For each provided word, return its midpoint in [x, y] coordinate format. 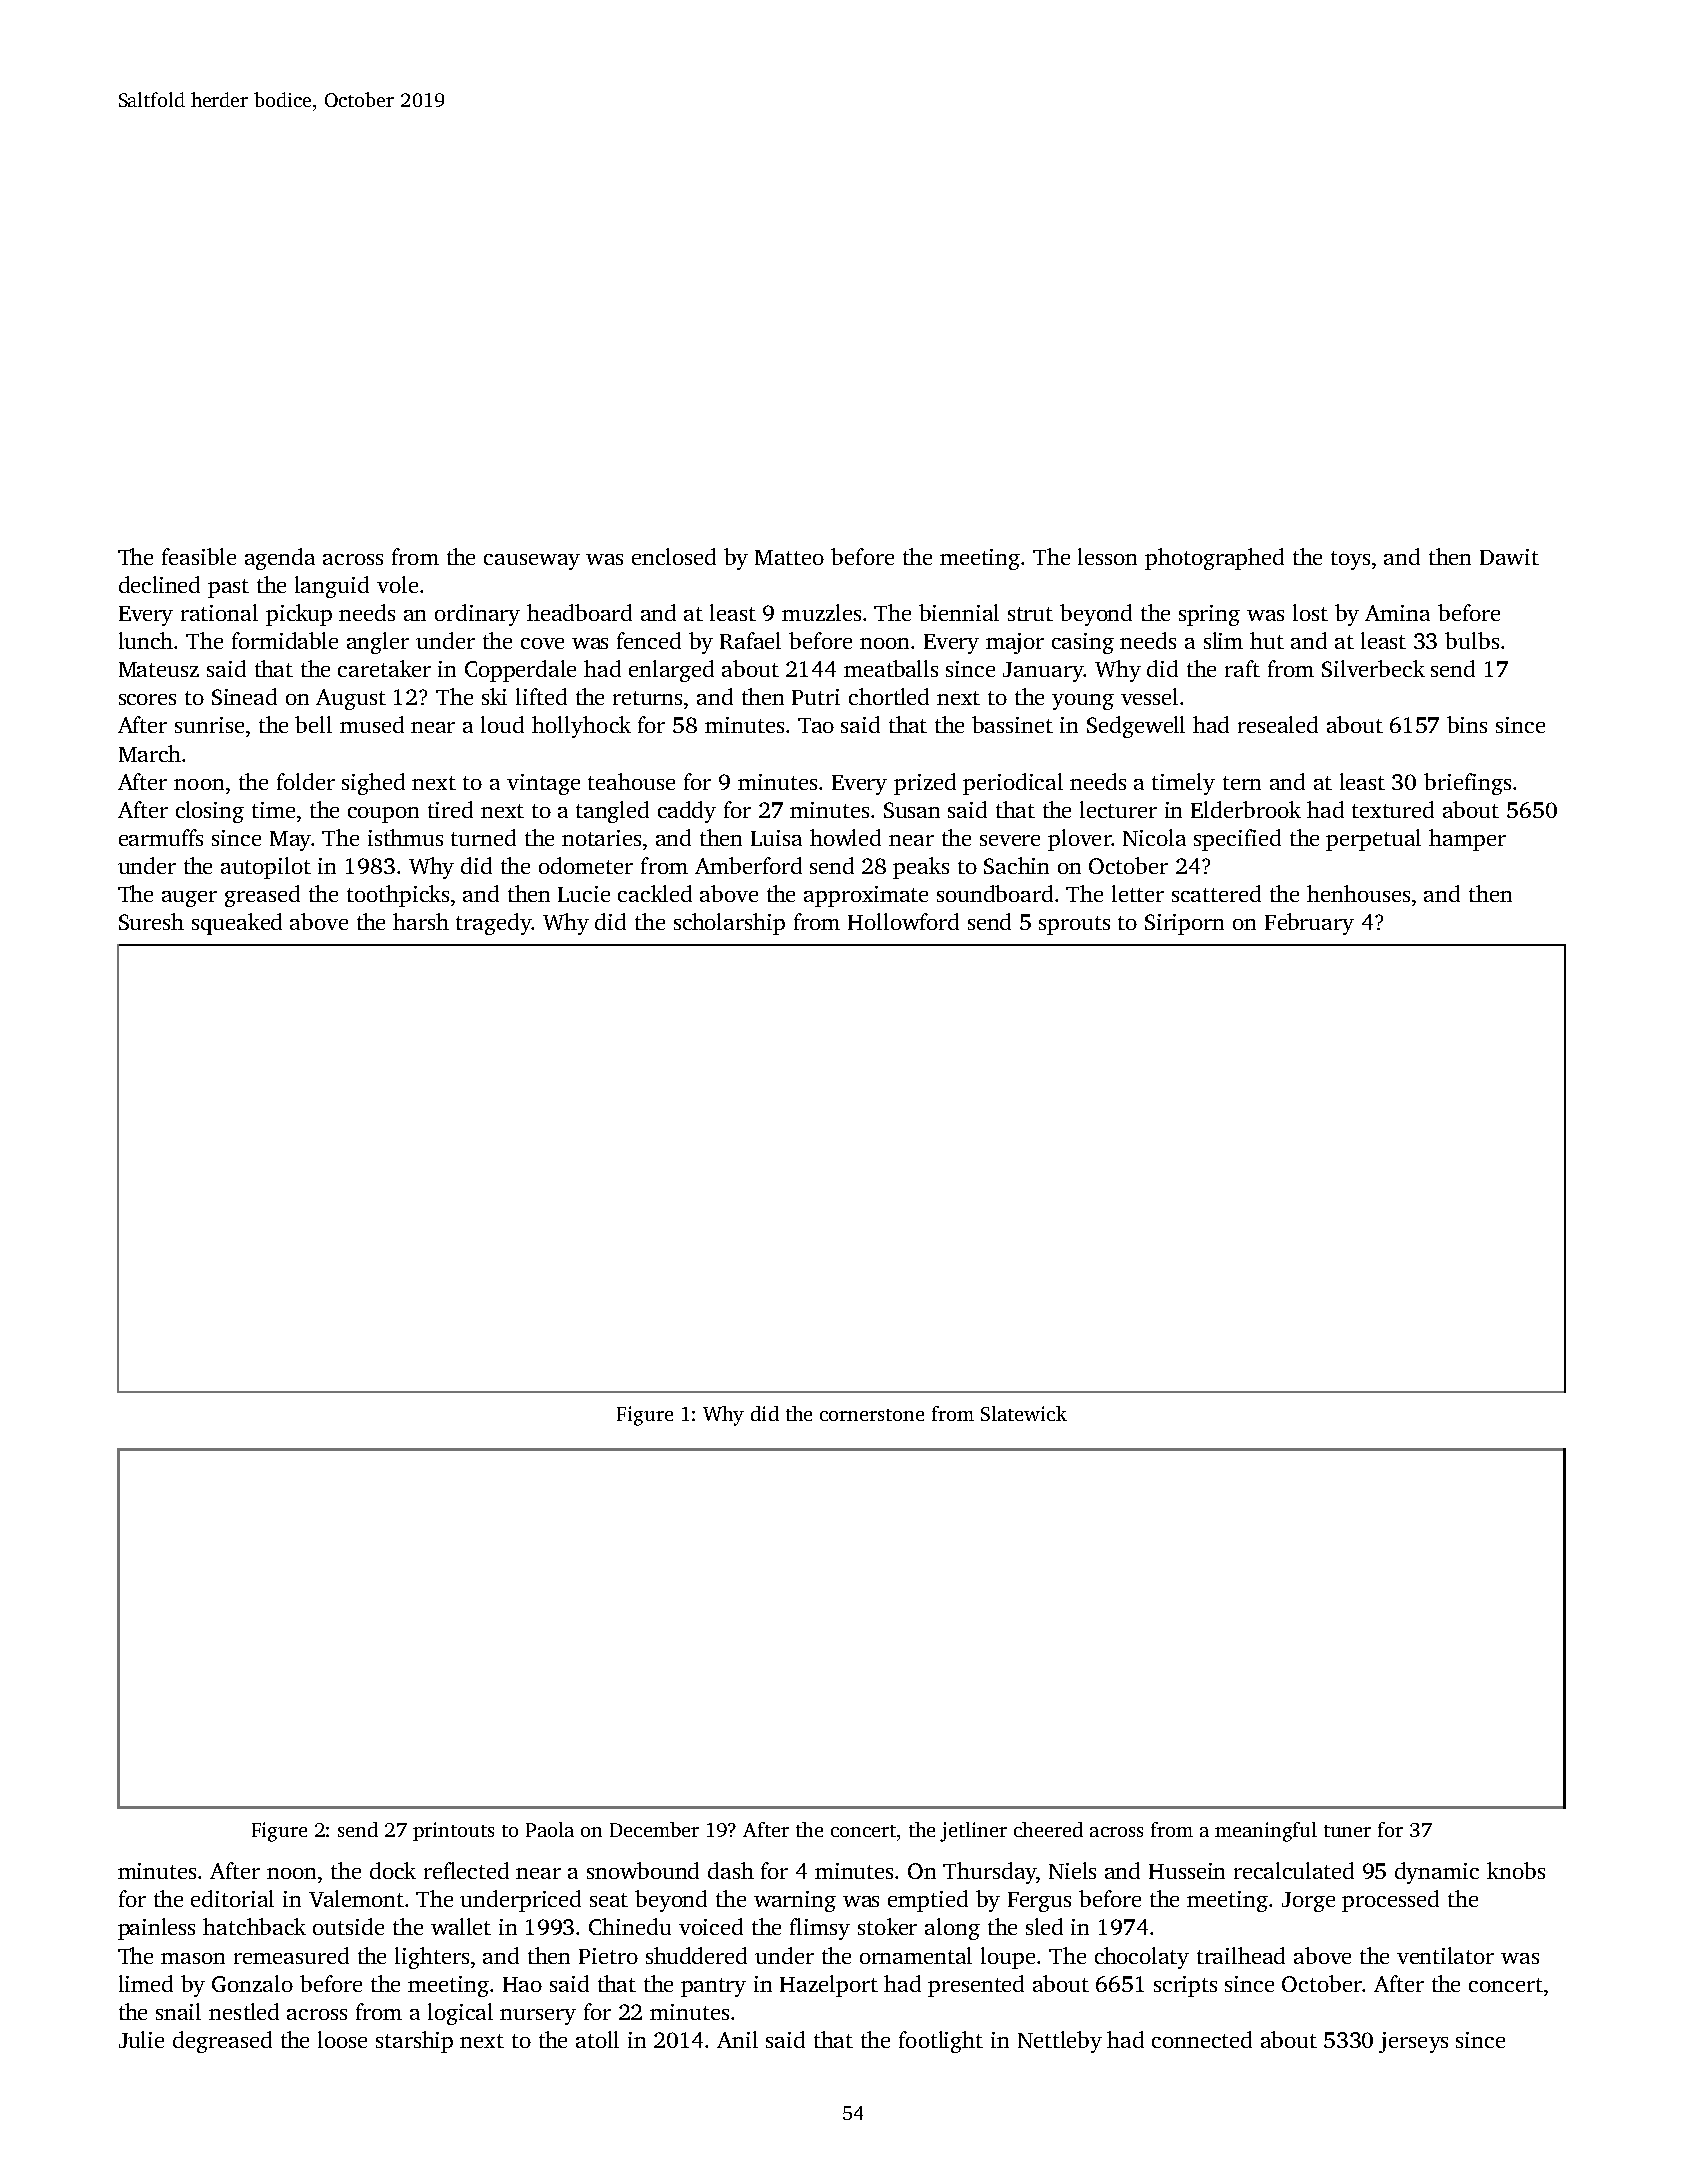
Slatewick [1024, 1413]
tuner [1347, 1831]
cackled [655, 893]
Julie [141, 2039]
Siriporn [1184, 924]
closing [210, 812]
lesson [1107, 556]
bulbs [1472, 640]
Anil [737, 2039]
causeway [532, 562]
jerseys [1413, 2042]
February [1309, 924]
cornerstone [872, 1415]
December [654, 1829]
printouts [453, 1831]
